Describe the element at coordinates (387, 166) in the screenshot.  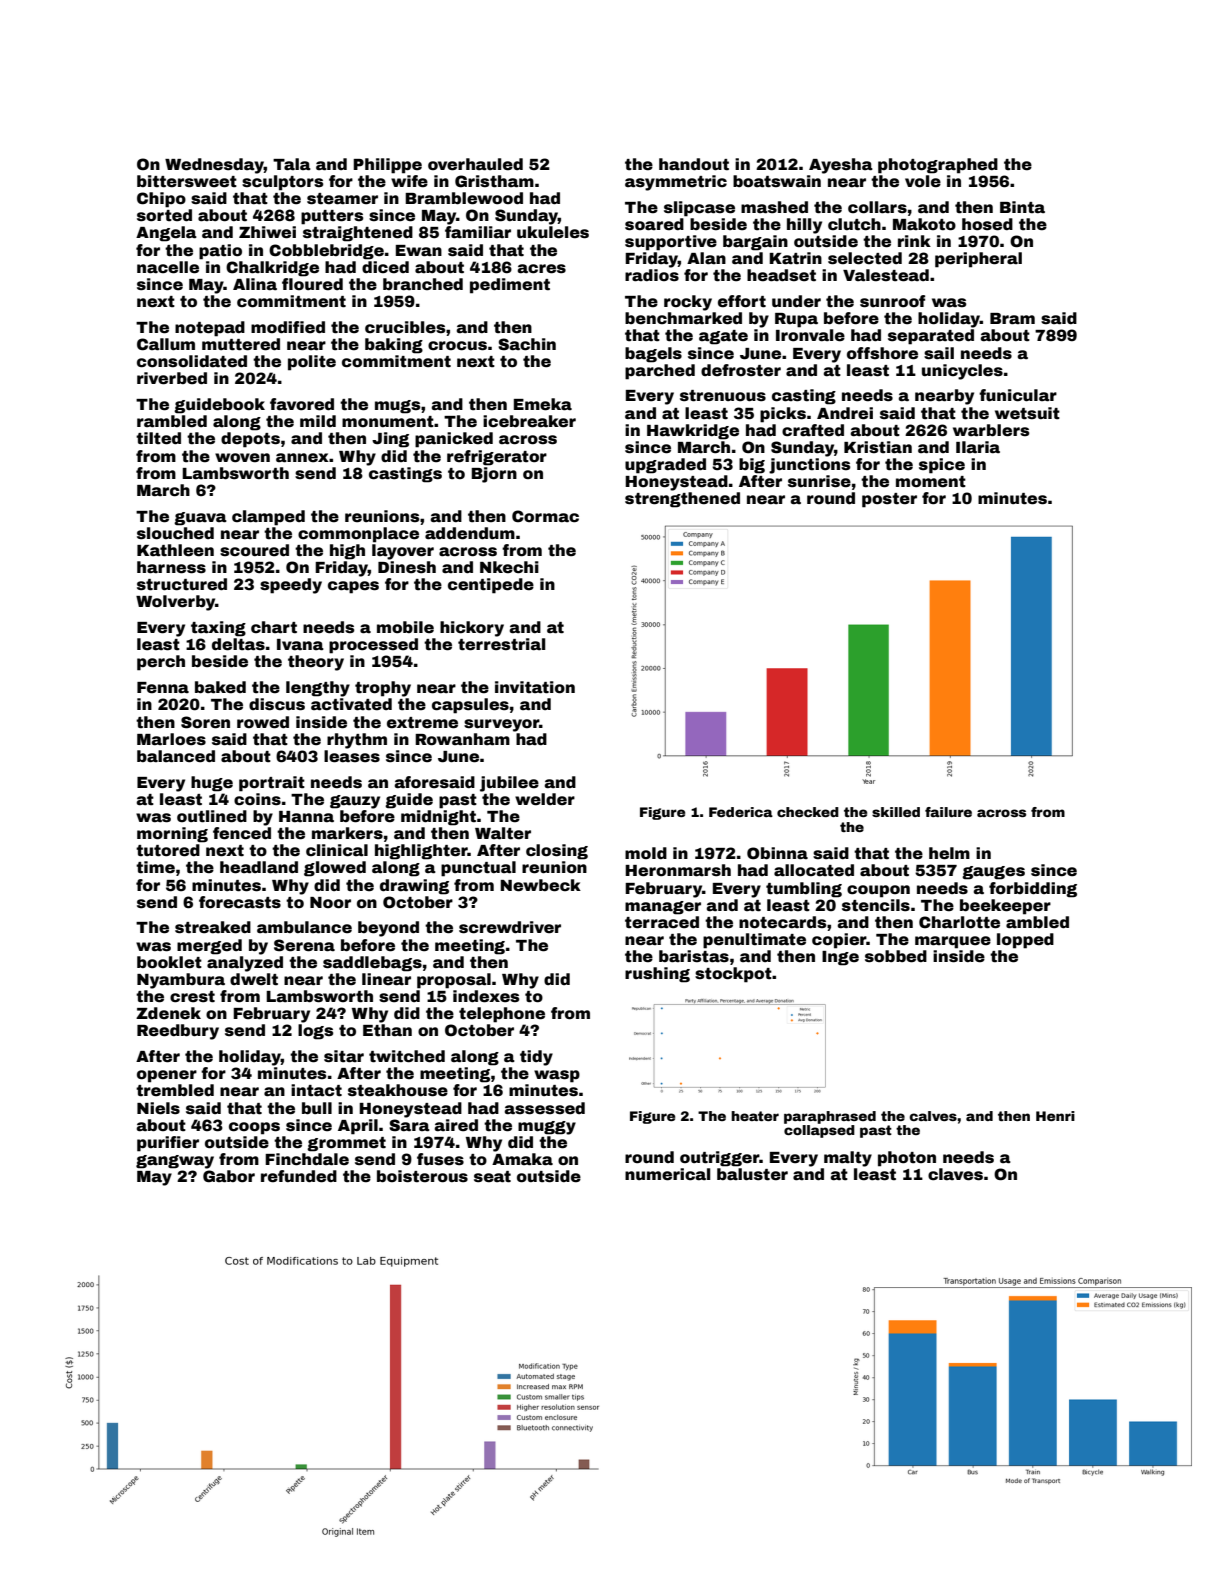
I see `Philippe` at that location.
